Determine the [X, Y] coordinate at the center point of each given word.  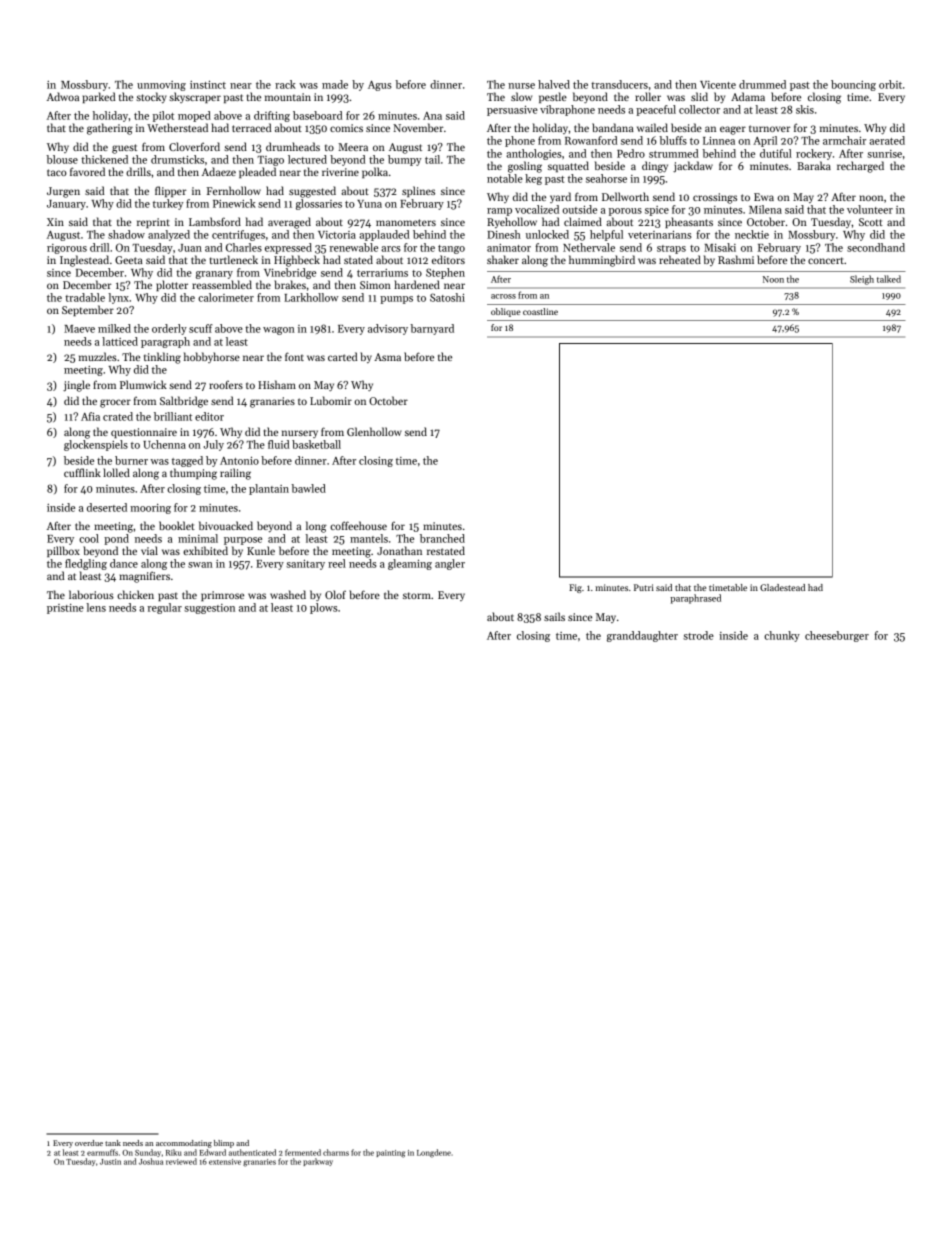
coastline [540, 311]
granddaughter [642, 636]
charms [336, 1152]
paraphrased [695, 599]
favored [87, 171]
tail [432, 159]
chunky [782, 636]
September [88, 310]
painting [390, 1154]
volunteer [870, 209]
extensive [225, 1162]
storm [417, 595]
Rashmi [736, 259]
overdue [89, 1143]
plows [324, 608]
